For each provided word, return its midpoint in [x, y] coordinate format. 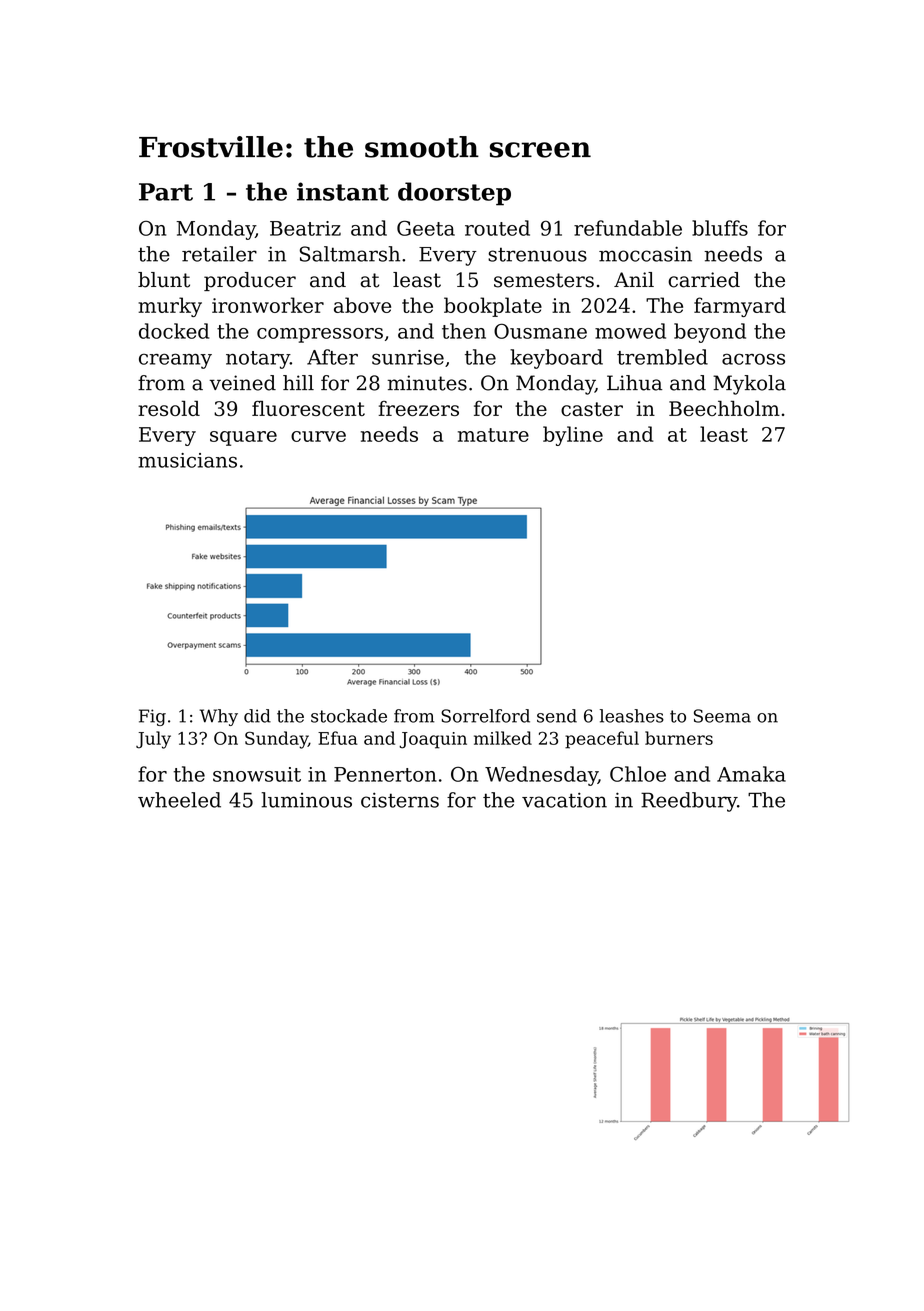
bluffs [720, 228]
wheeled [179, 800]
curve [318, 436]
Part [166, 192]
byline [573, 436]
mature [493, 435]
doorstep [454, 194]
